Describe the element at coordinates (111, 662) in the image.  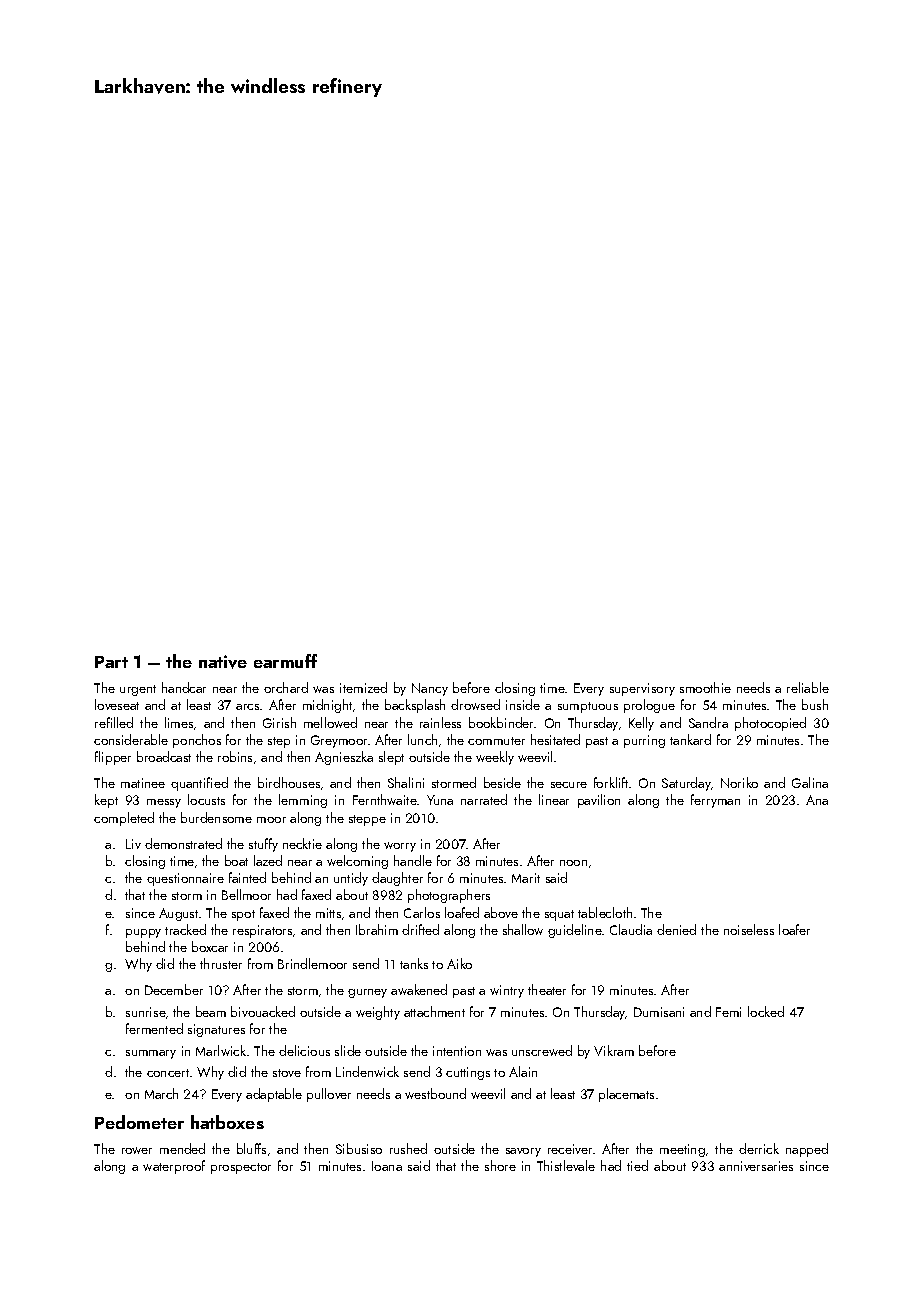
I see `Part` at that location.
